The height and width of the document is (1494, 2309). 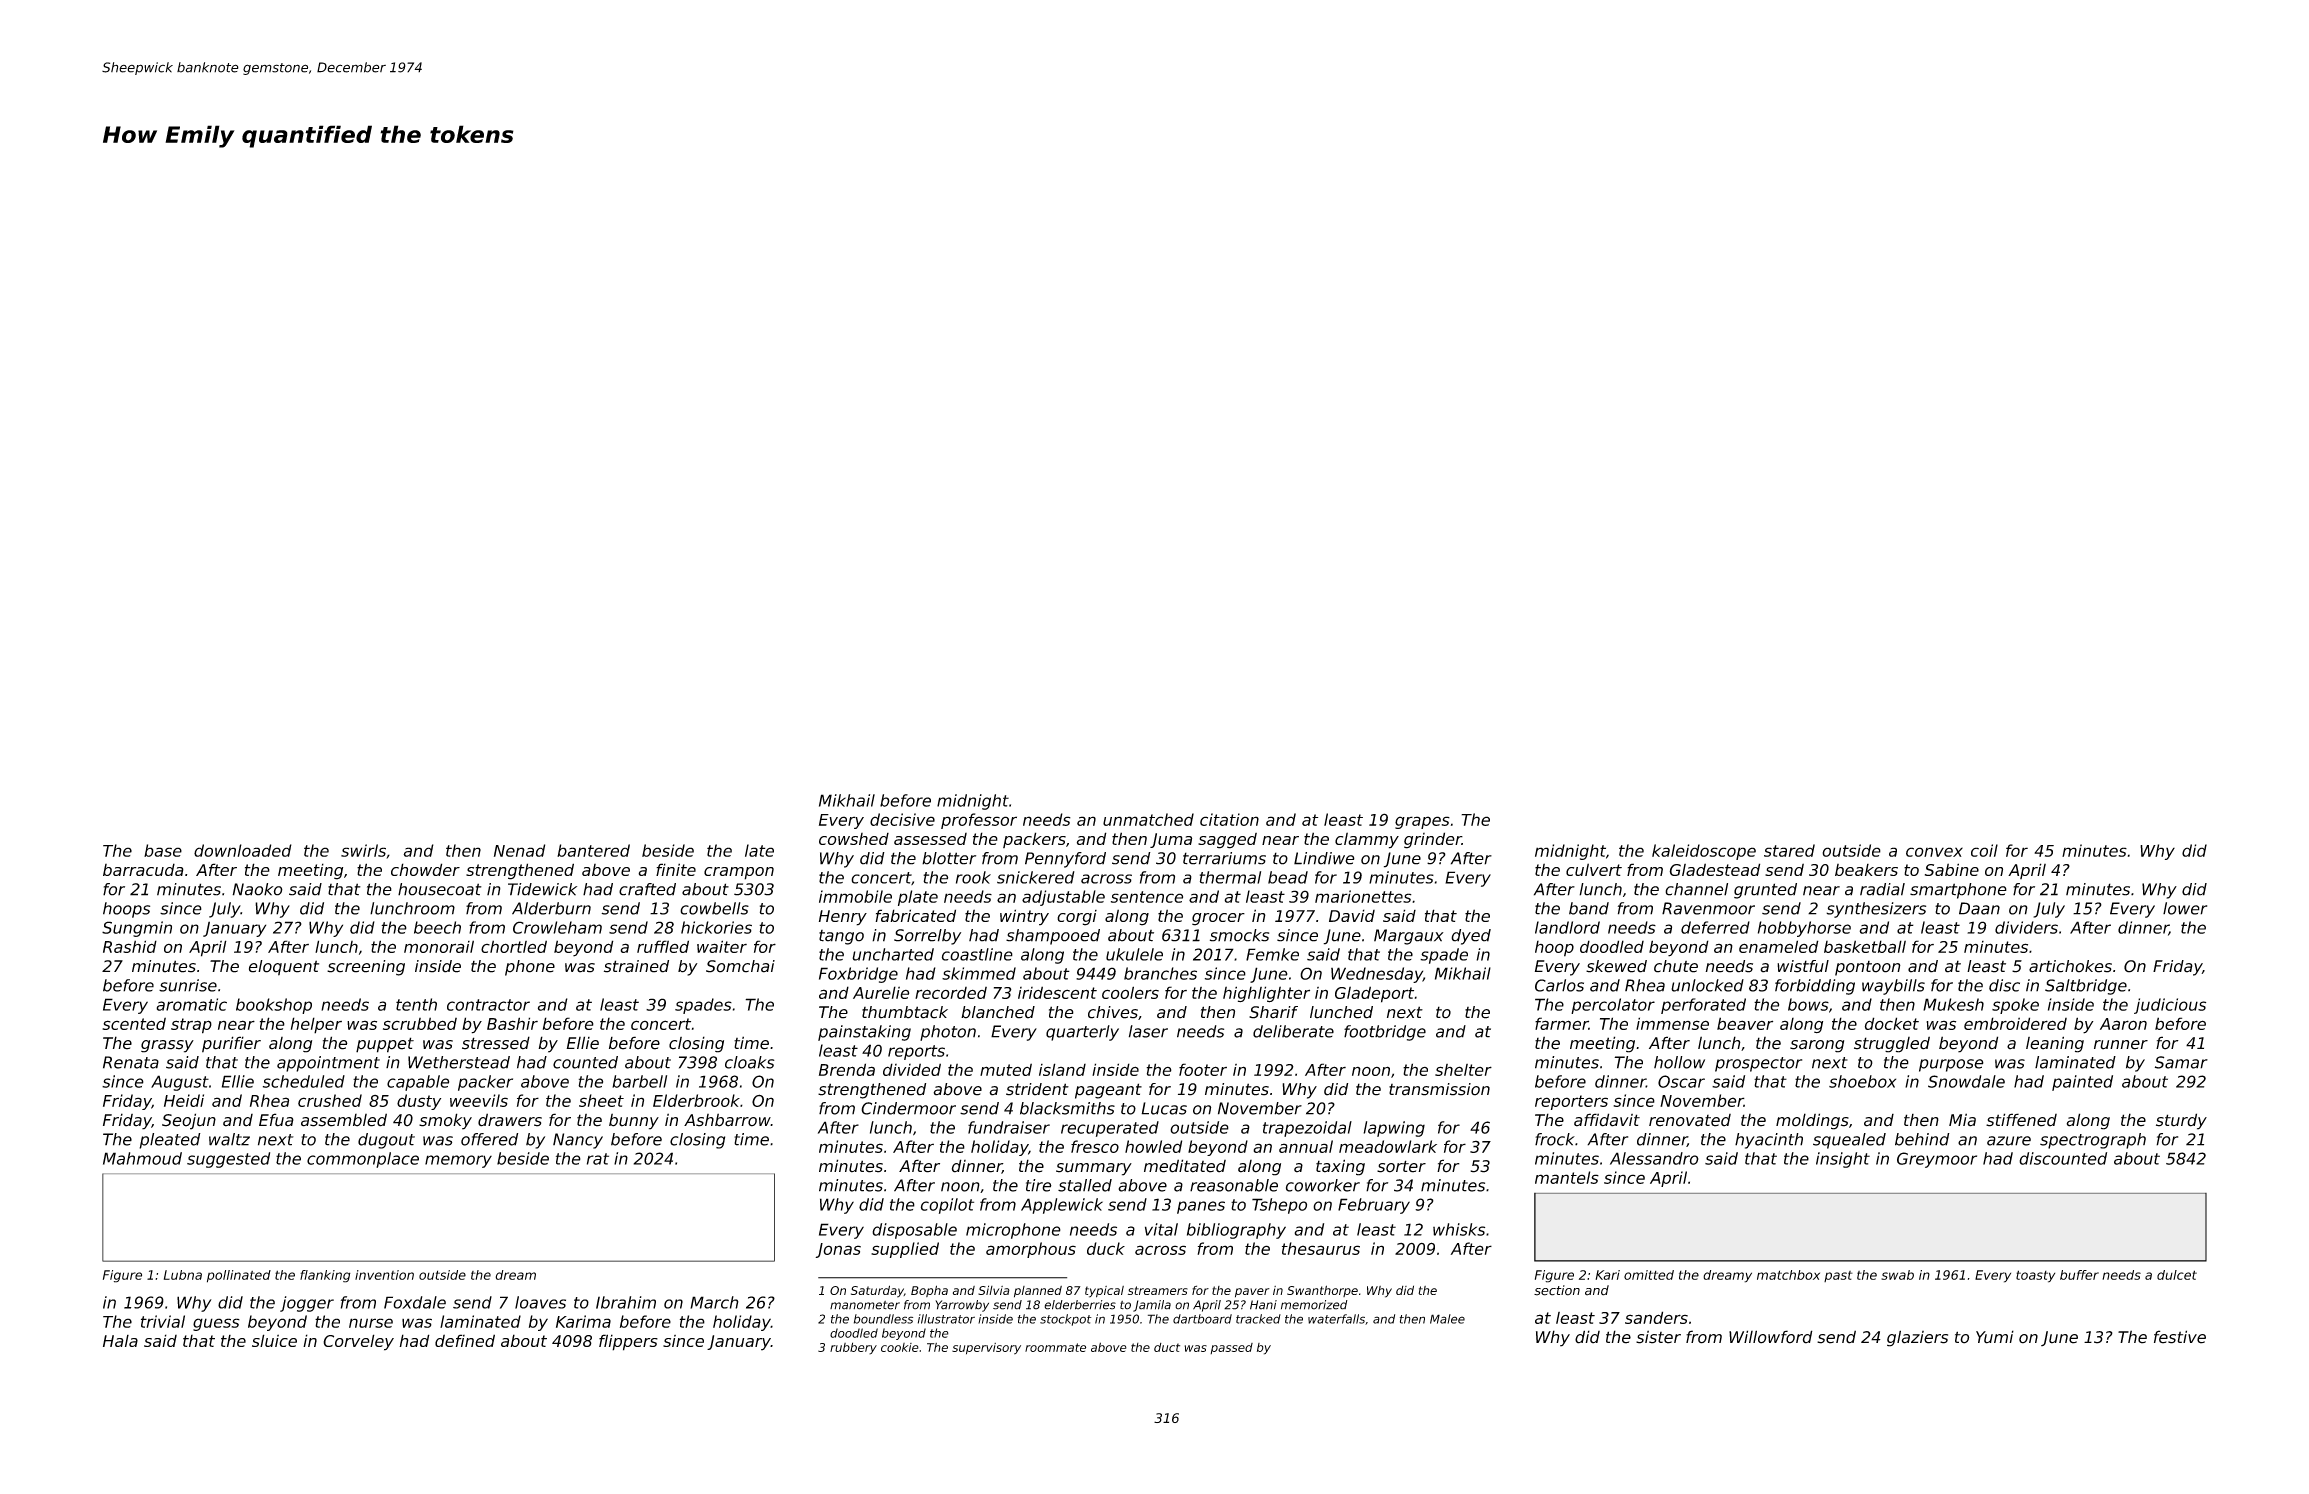 What do you see at coordinates (1995, 1337) in the document?
I see `Yumi` at bounding box center [1995, 1337].
